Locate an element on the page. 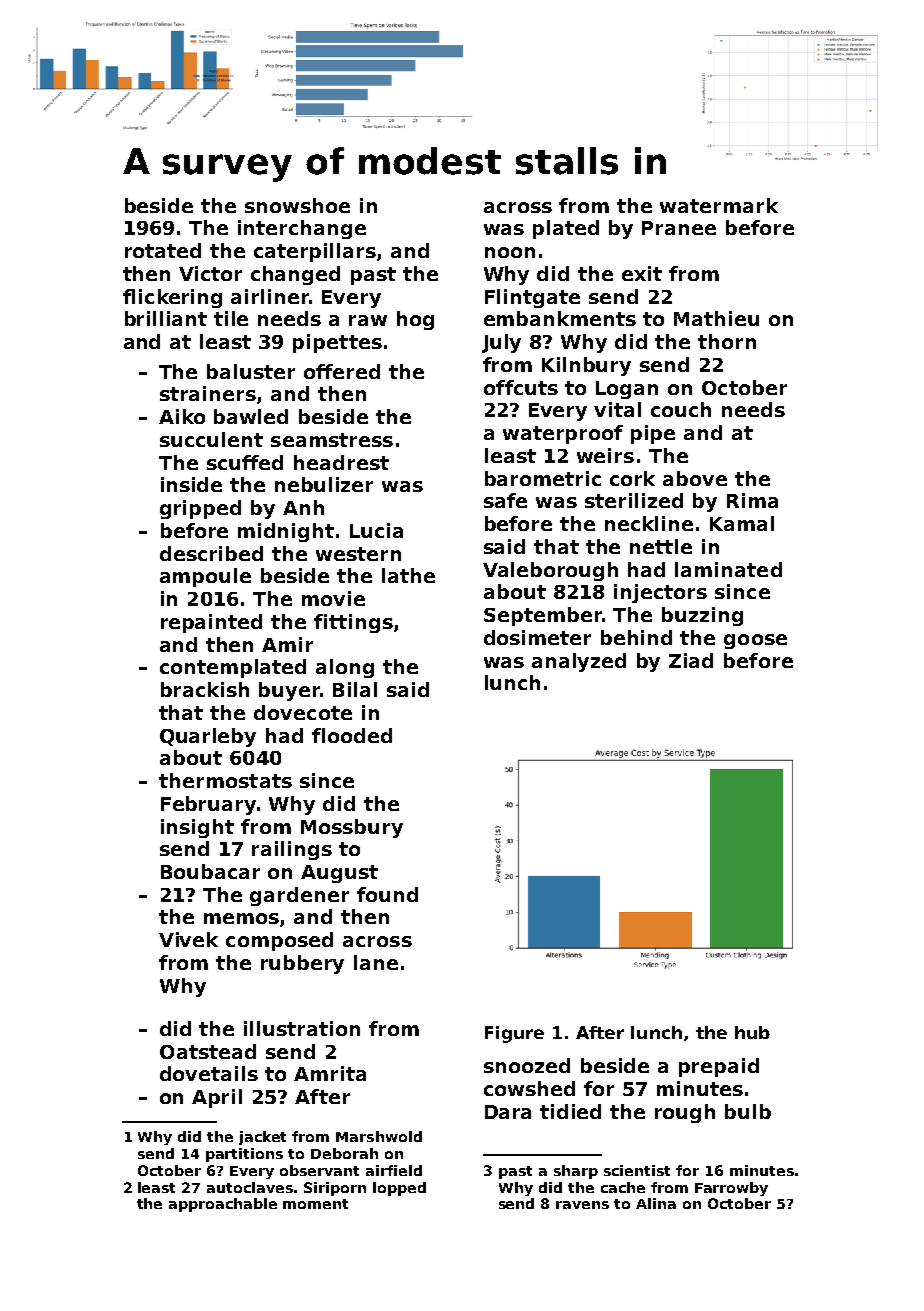  moment is located at coordinates (315, 1204).
